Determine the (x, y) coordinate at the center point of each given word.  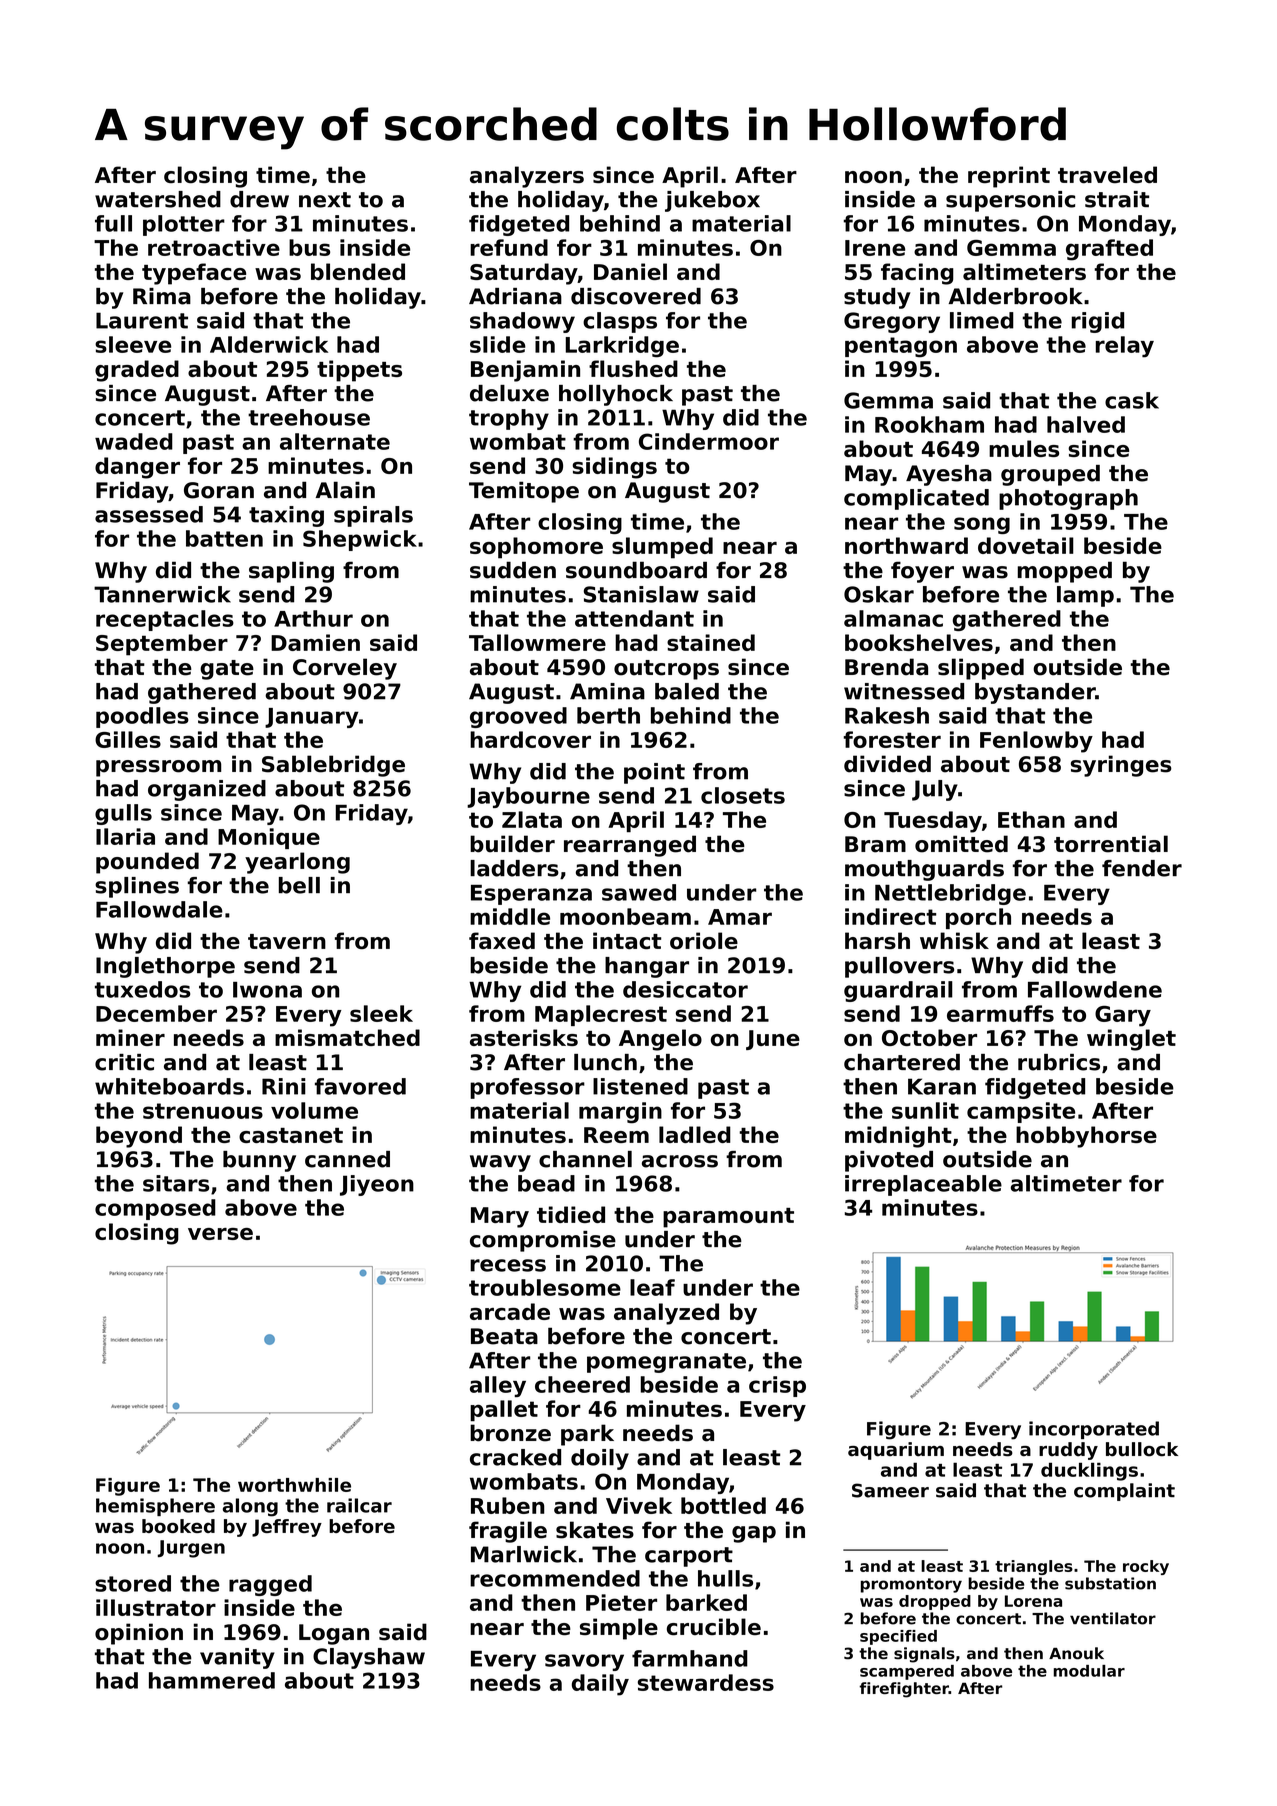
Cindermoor (709, 441)
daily (600, 1685)
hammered (212, 1680)
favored (360, 1086)
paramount (728, 1218)
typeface (194, 274)
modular (1089, 1671)
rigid (1098, 322)
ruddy (1068, 1451)
